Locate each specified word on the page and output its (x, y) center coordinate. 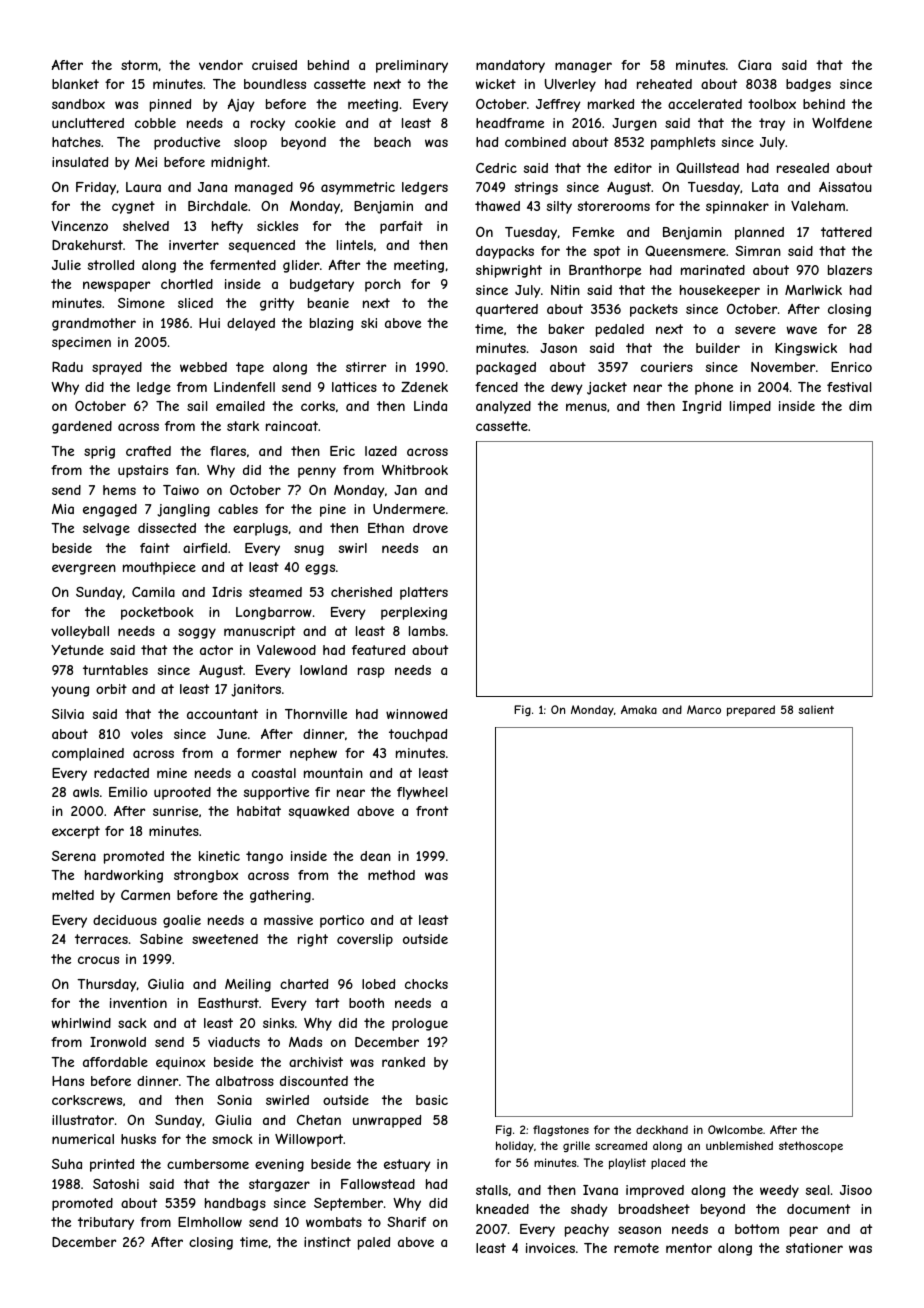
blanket (75, 84)
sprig (99, 452)
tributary (106, 1223)
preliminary (412, 66)
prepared (751, 710)
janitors (256, 690)
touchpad (418, 735)
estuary (407, 1165)
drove (430, 528)
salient (816, 709)
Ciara (754, 65)
